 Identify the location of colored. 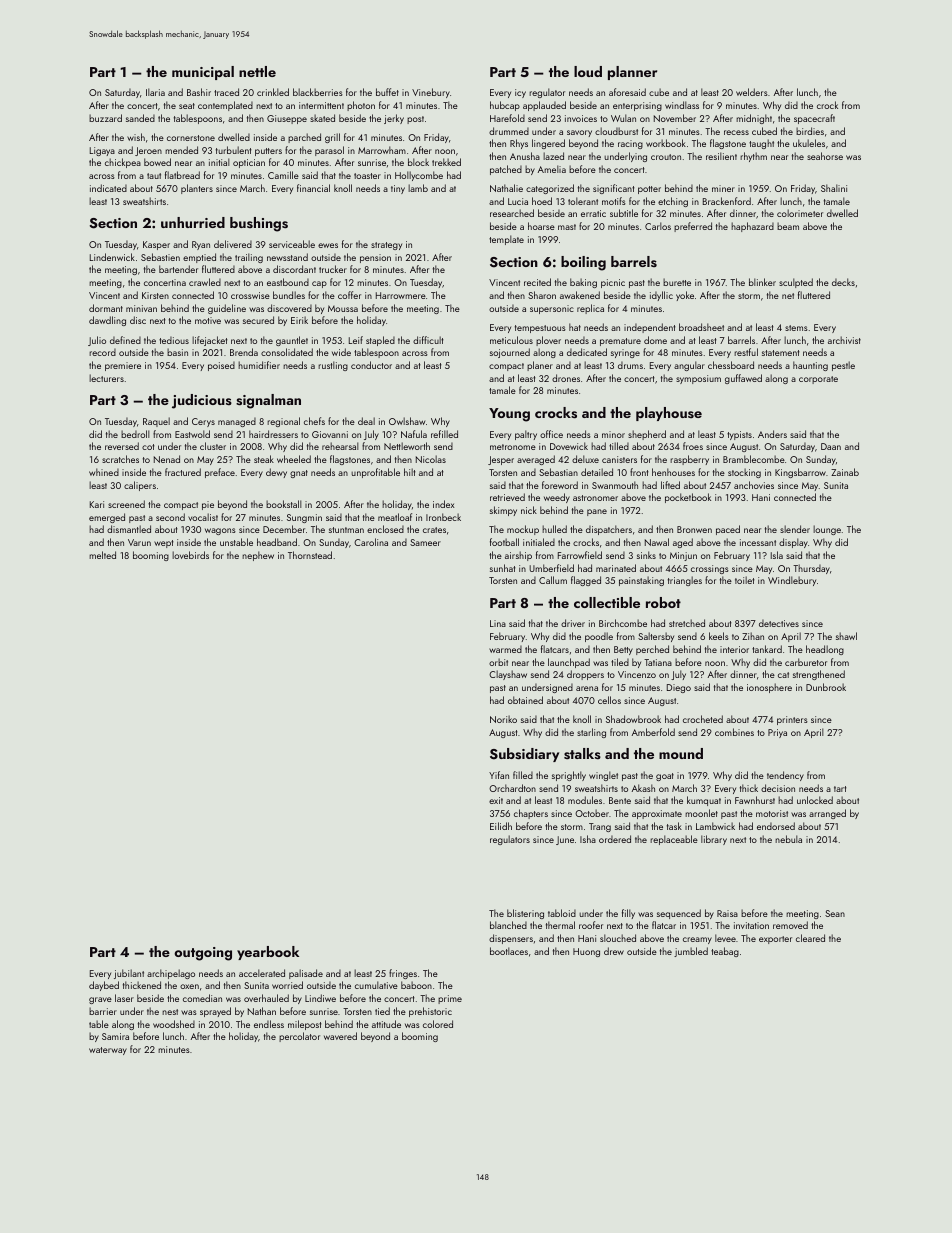
(438, 1024).
